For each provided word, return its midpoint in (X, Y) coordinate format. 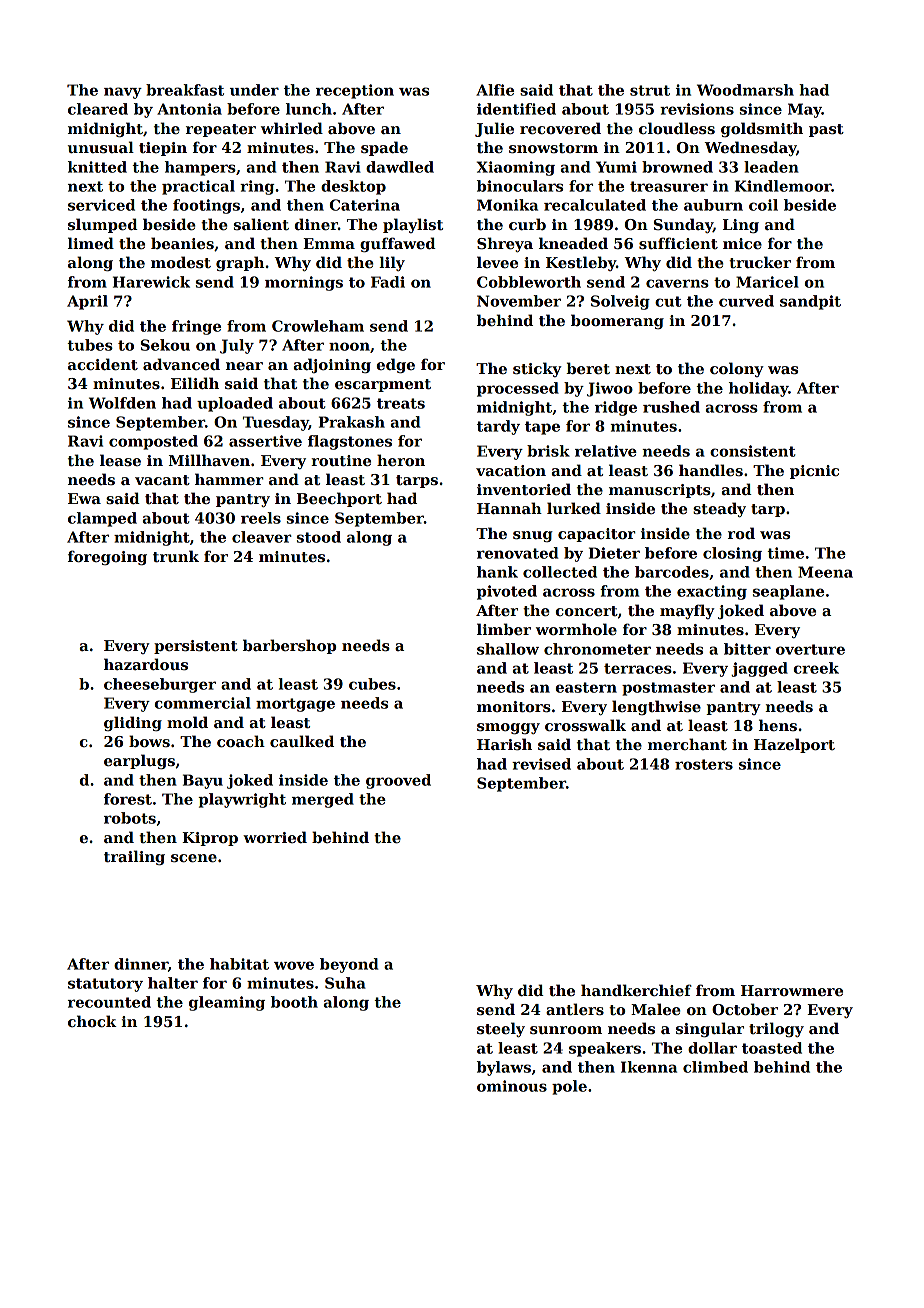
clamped (102, 519)
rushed (671, 407)
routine (341, 460)
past (826, 130)
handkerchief (636, 990)
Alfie (495, 90)
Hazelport (794, 745)
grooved (398, 781)
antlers (575, 1009)
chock (92, 1021)
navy (123, 93)
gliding (133, 723)
